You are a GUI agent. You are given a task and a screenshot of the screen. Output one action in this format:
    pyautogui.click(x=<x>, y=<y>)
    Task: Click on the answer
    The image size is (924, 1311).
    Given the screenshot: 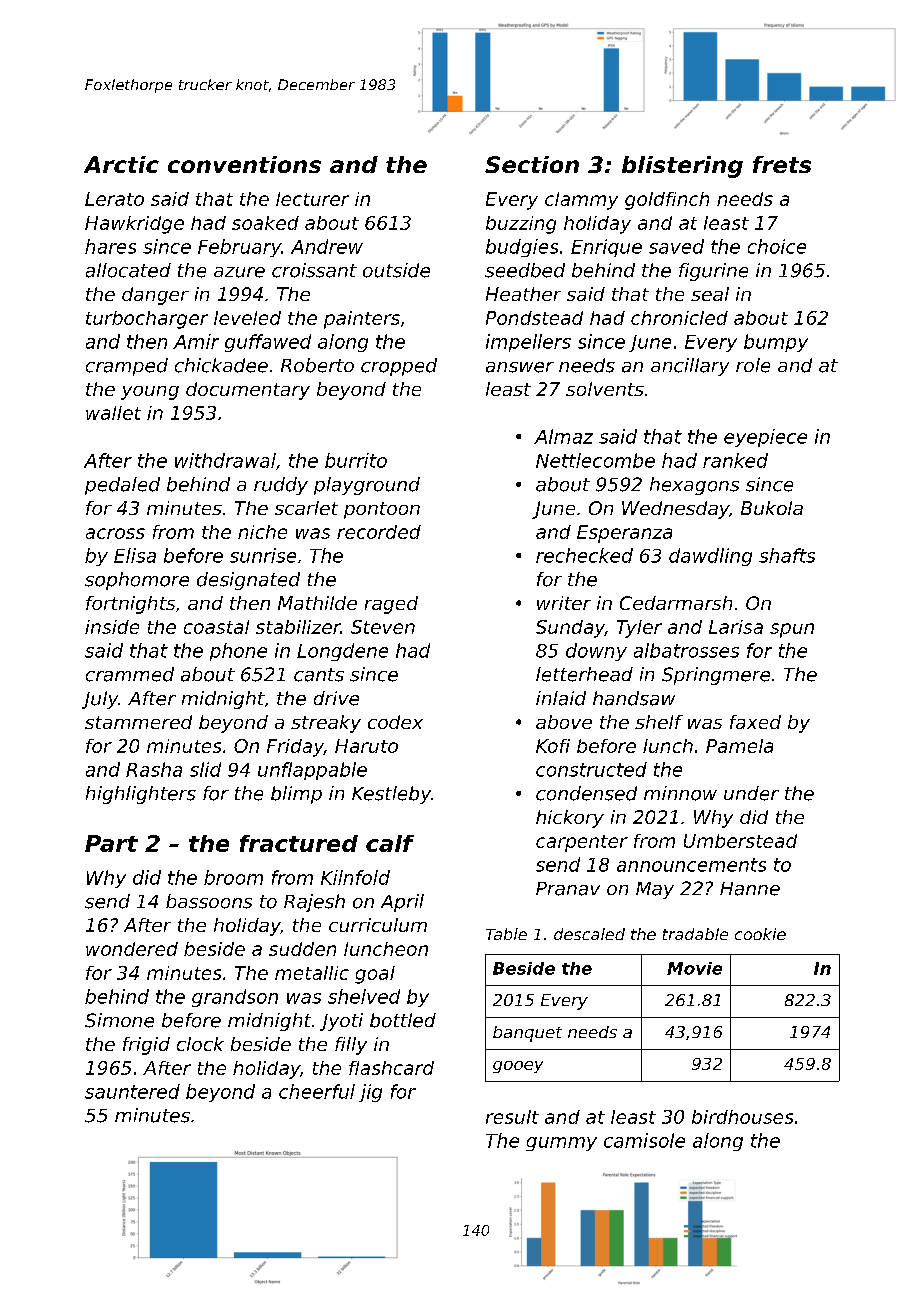 What is the action you would take?
    pyautogui.click(x=520, y=367)
